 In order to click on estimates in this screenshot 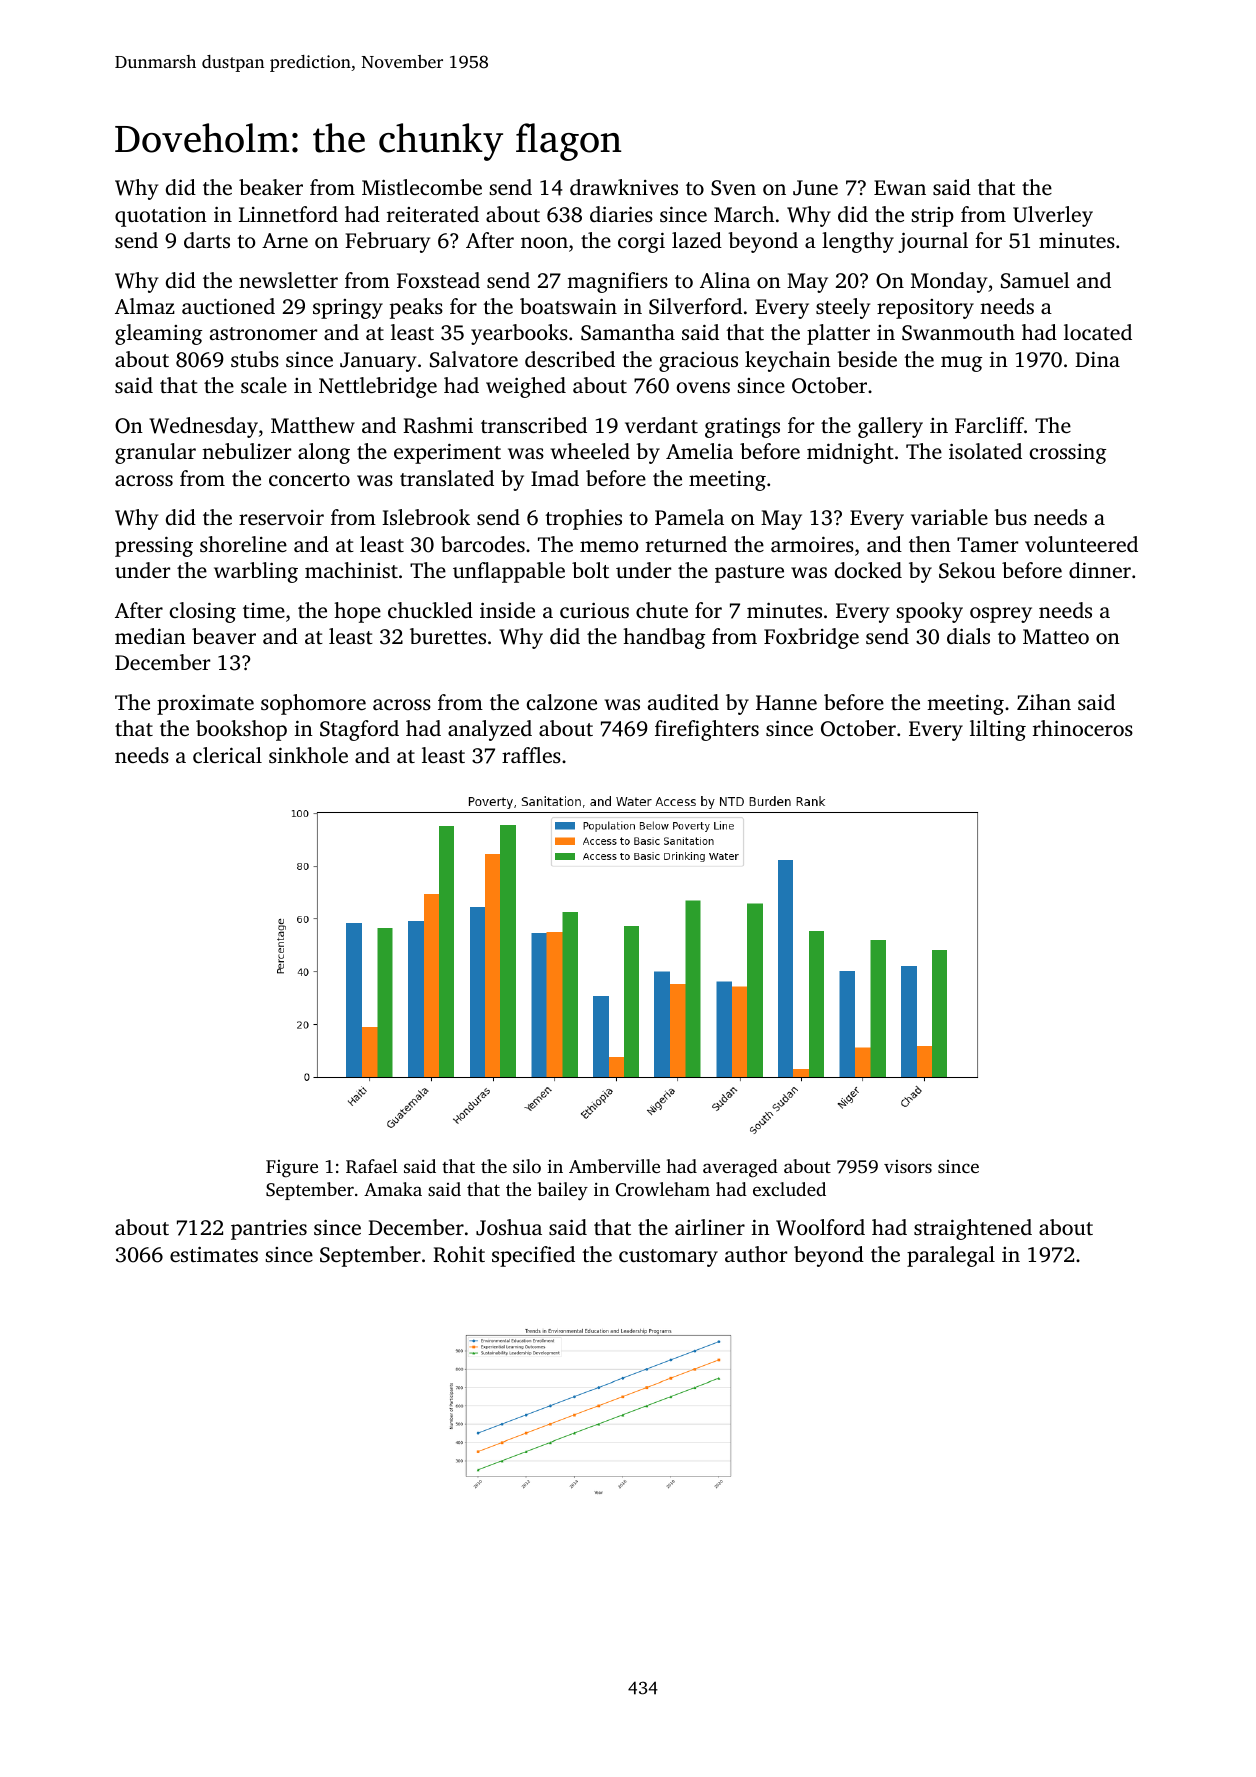, I will do `click(214, 1254)`.
